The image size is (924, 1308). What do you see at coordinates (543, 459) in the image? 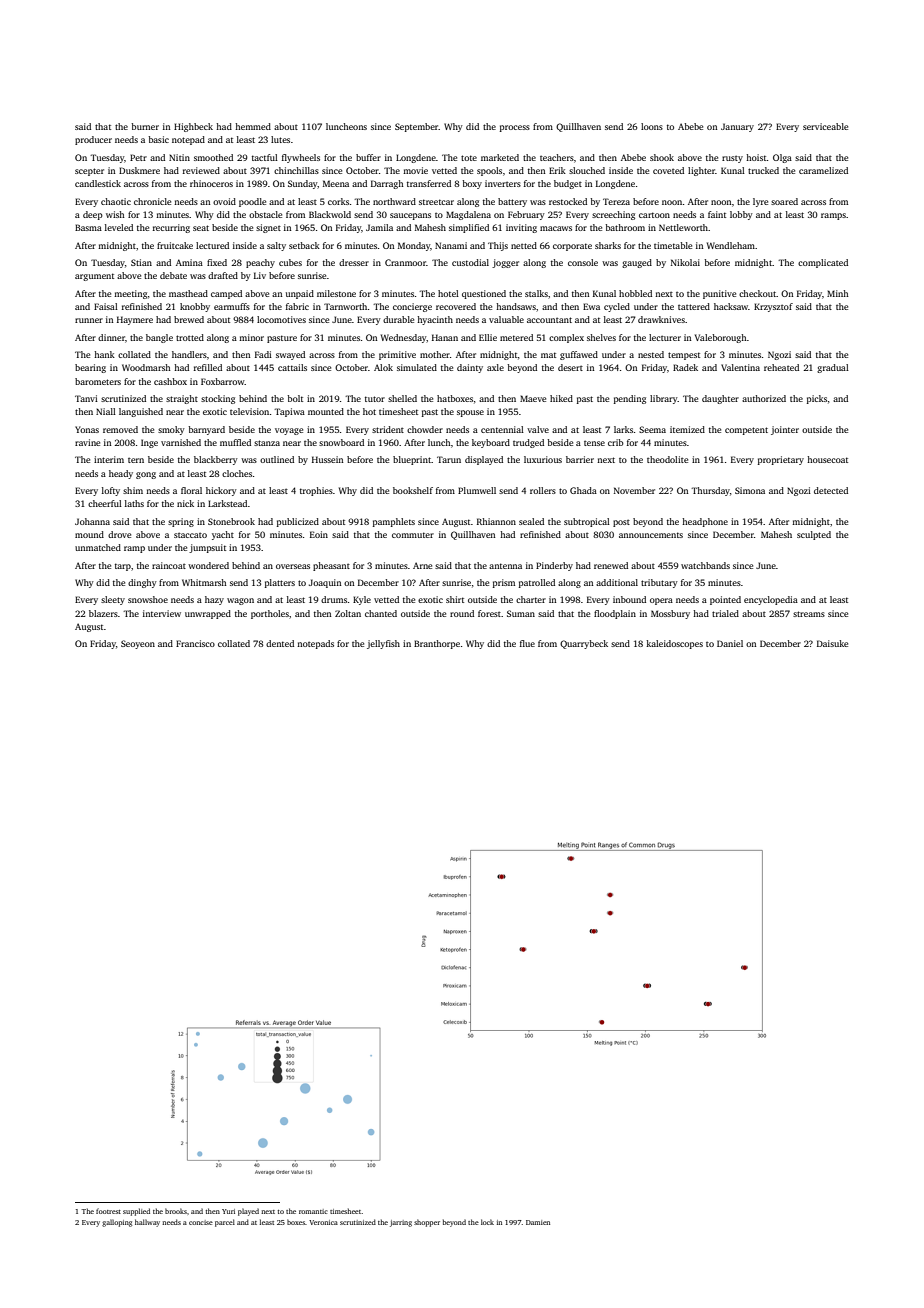
I see `luxurious` at bounding box center [543, 459].
